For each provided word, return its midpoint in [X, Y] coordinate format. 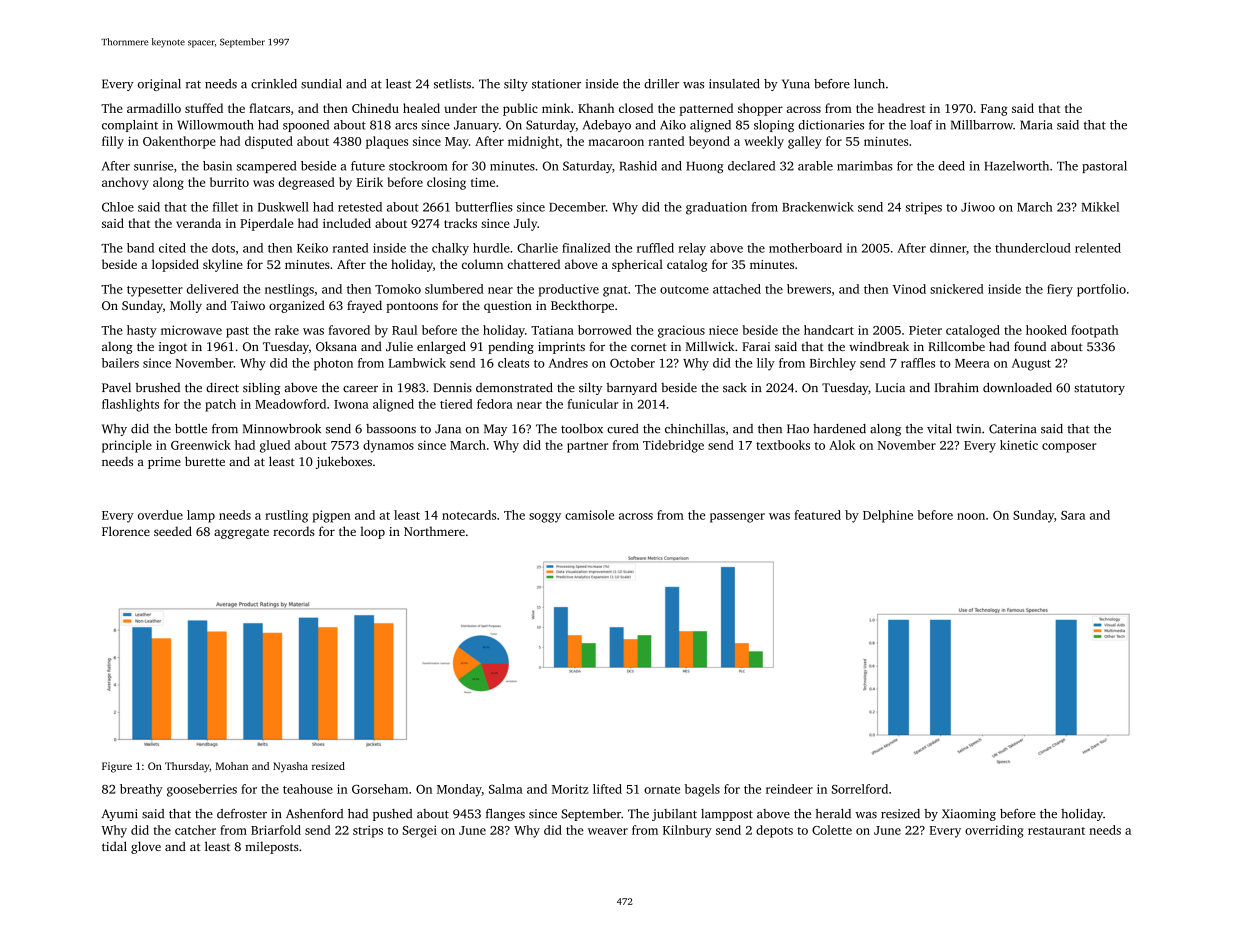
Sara [1073, 515]
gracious [681, 331]
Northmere [434, 531]
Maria [1036, 125]
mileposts [272, 847]
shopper [760, 109]
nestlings [289, 290]
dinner [948, 248]
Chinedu [375, 108]
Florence [126, 531]
